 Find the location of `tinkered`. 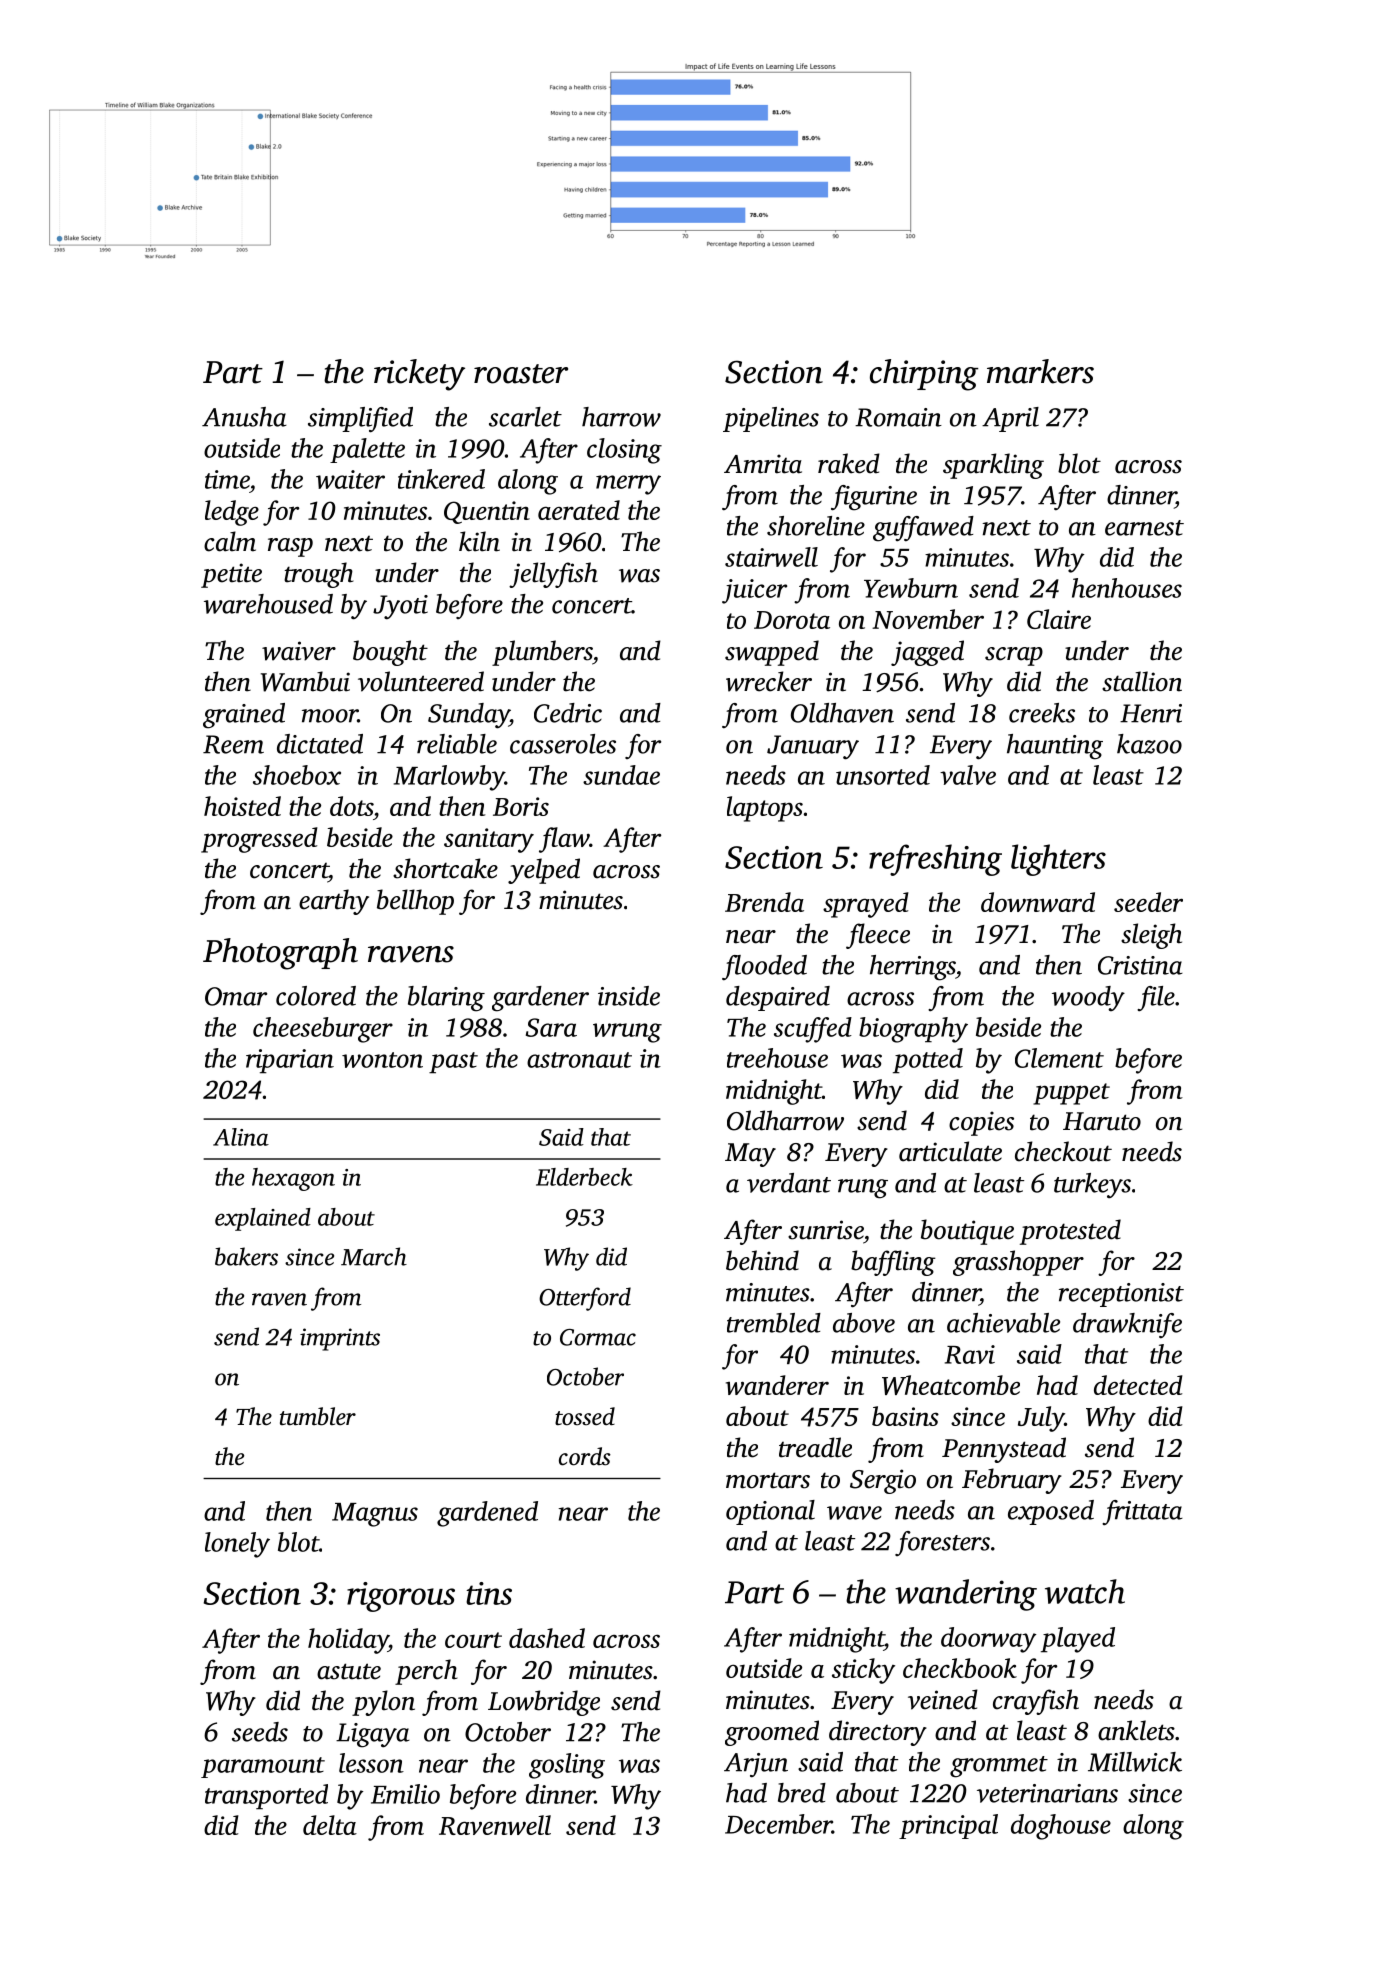

tinkered is located at coordinates (441, 479).
